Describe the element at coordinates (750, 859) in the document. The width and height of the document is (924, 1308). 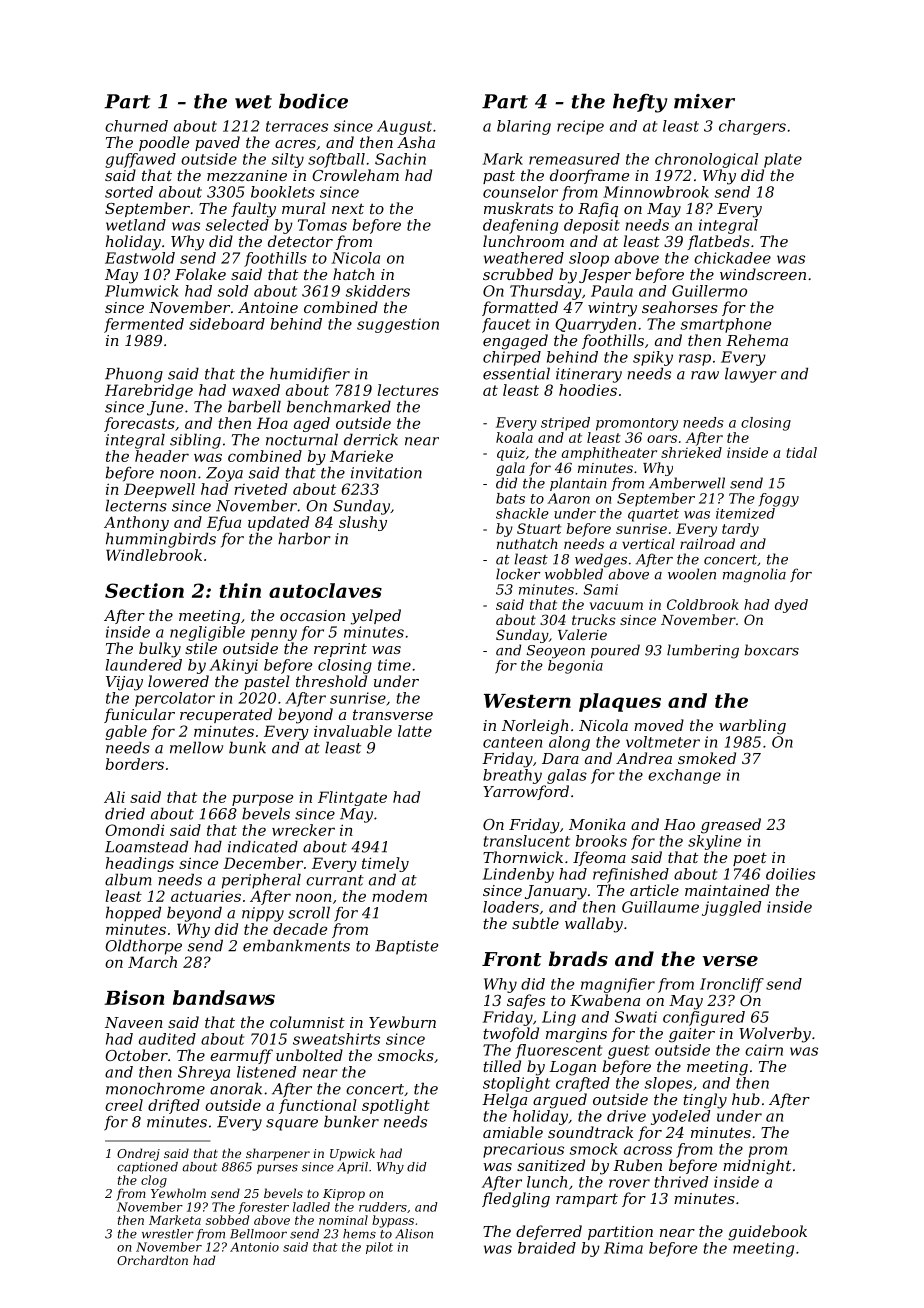
I see `poet` at that location.
